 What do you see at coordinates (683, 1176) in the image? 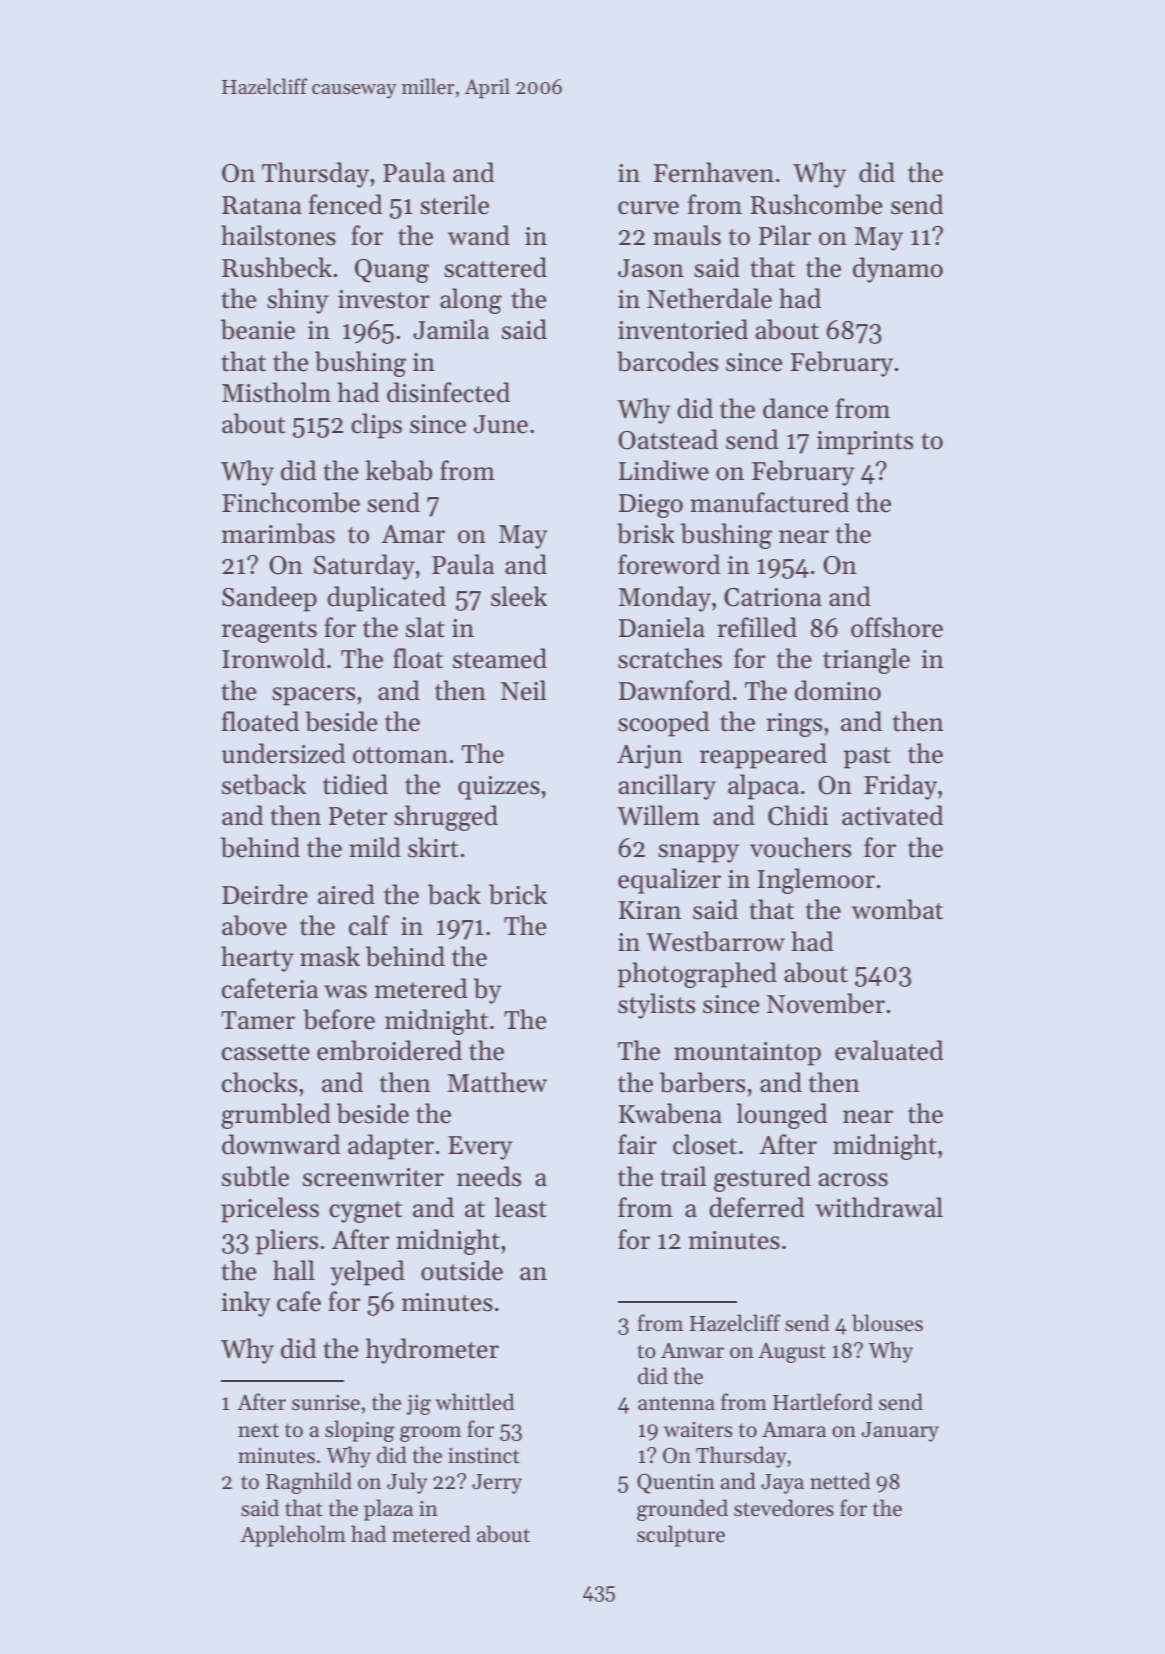
I see `trail` at bounding box center [683, 1176].
